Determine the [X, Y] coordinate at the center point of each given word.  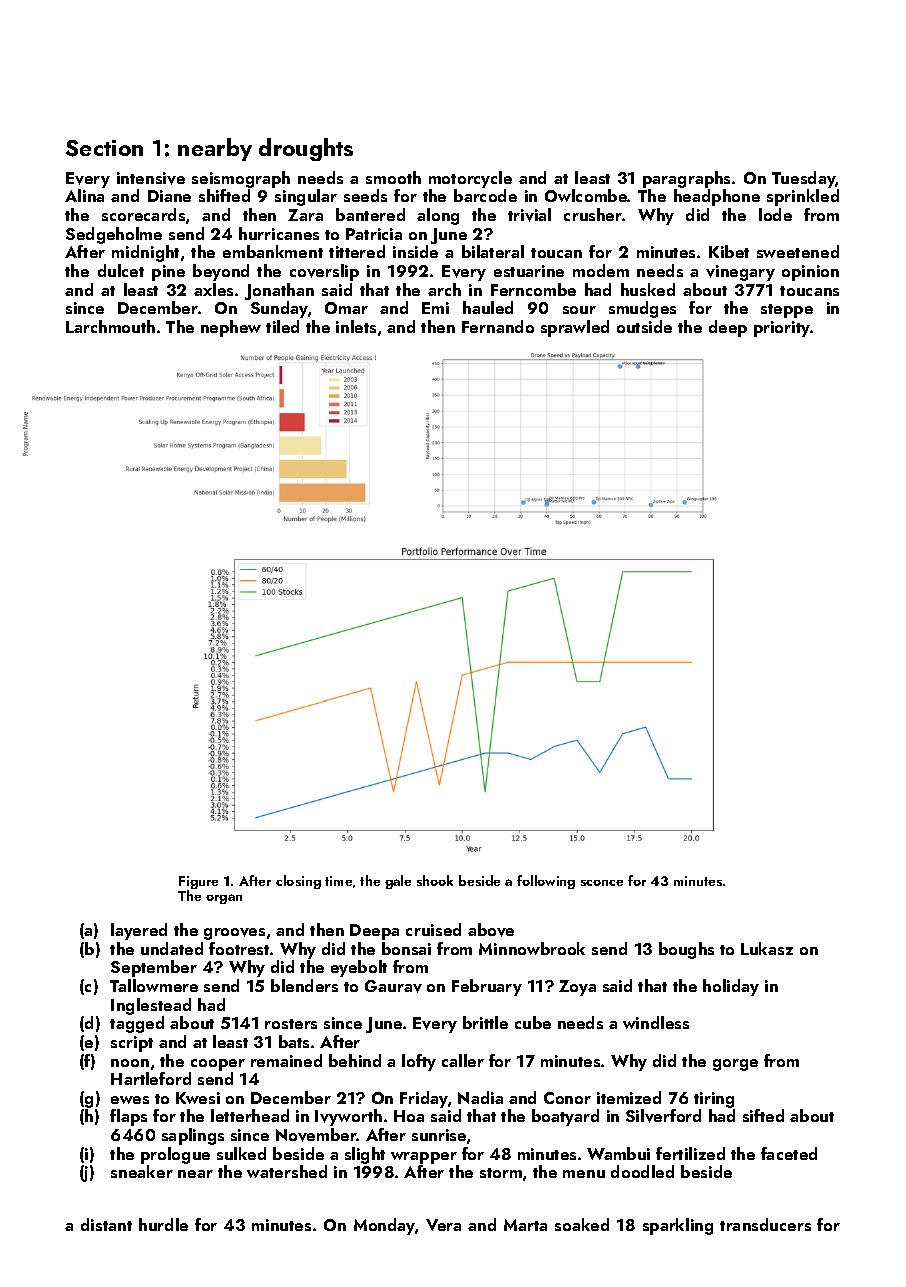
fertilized [690, 1153]
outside [644, 326]
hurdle [163, 1224]
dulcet [121, 270]
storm [501, 1173]
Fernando [498, 326]
